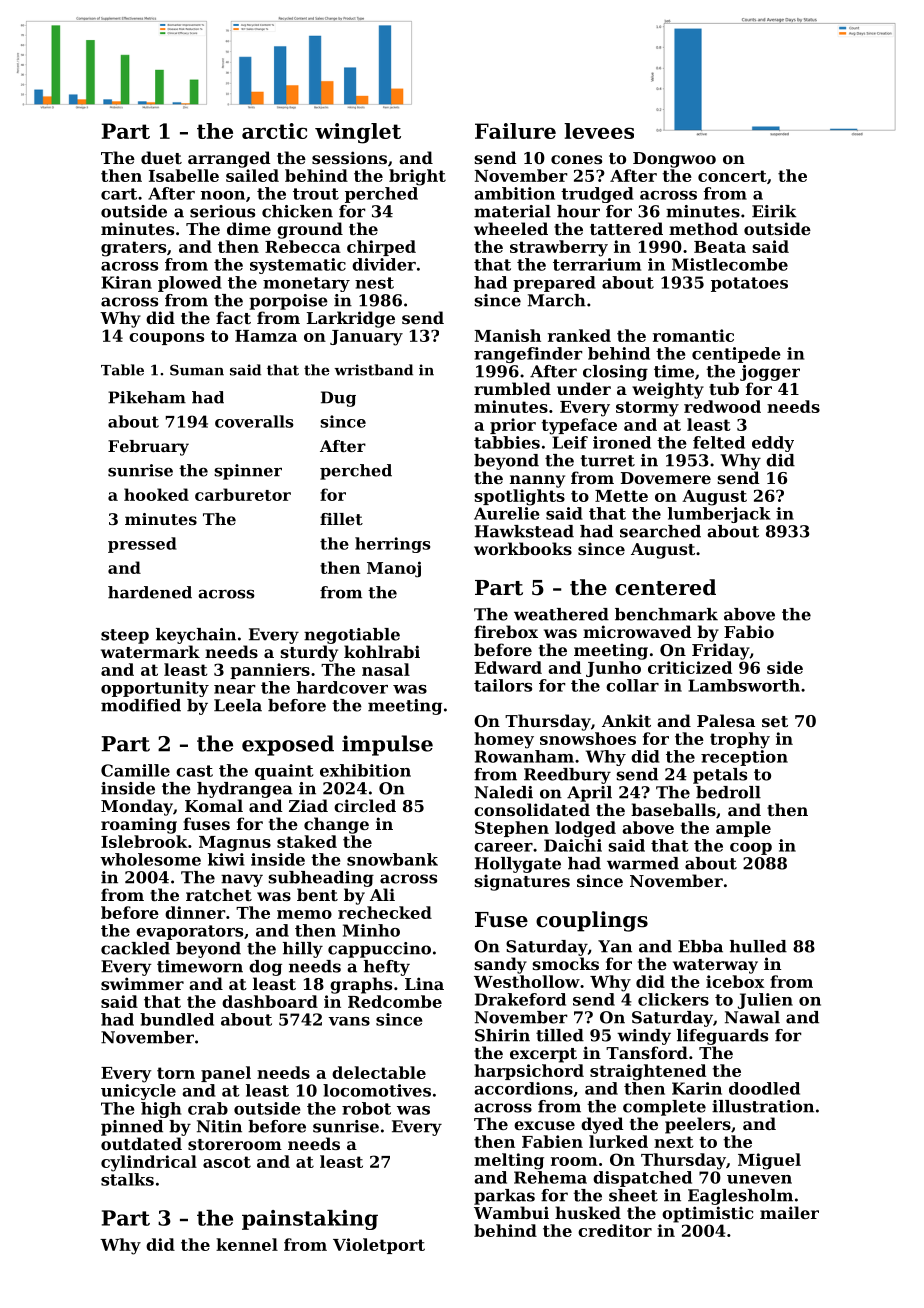 This image has height=1308, width=924. I want to click on Failure, so click(515, 131).
